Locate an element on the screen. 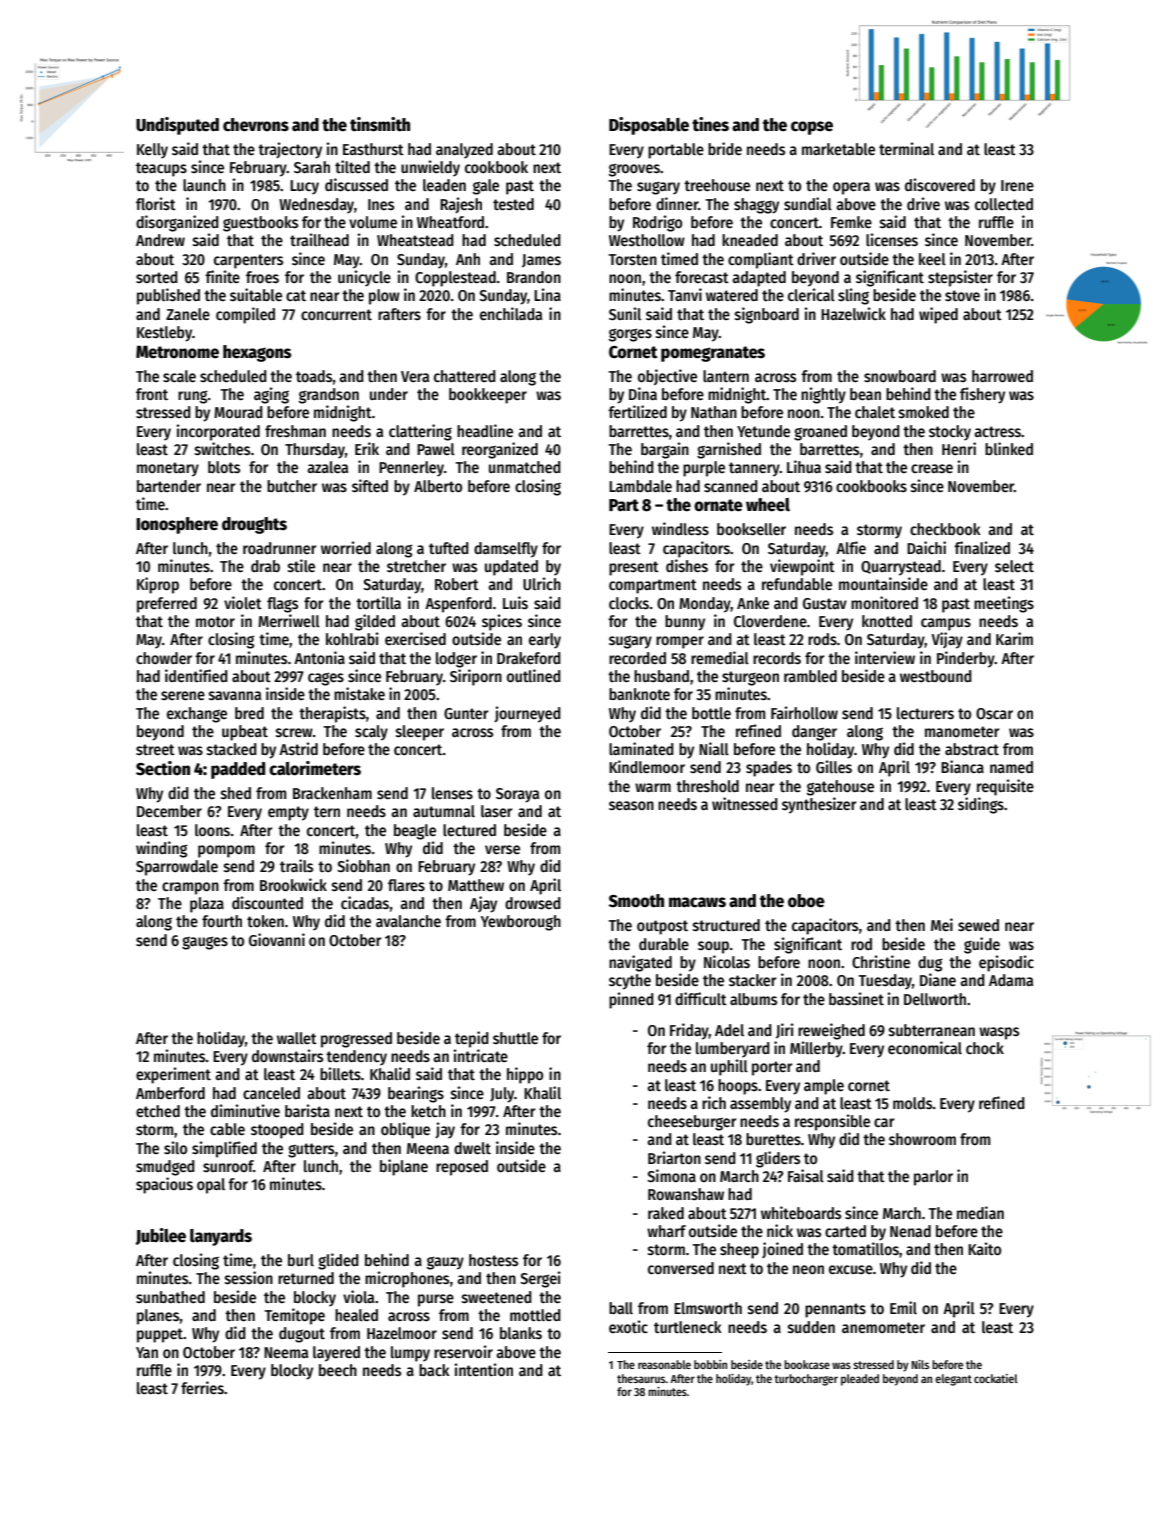  Undisputed is located at coordinates (177, 126).
